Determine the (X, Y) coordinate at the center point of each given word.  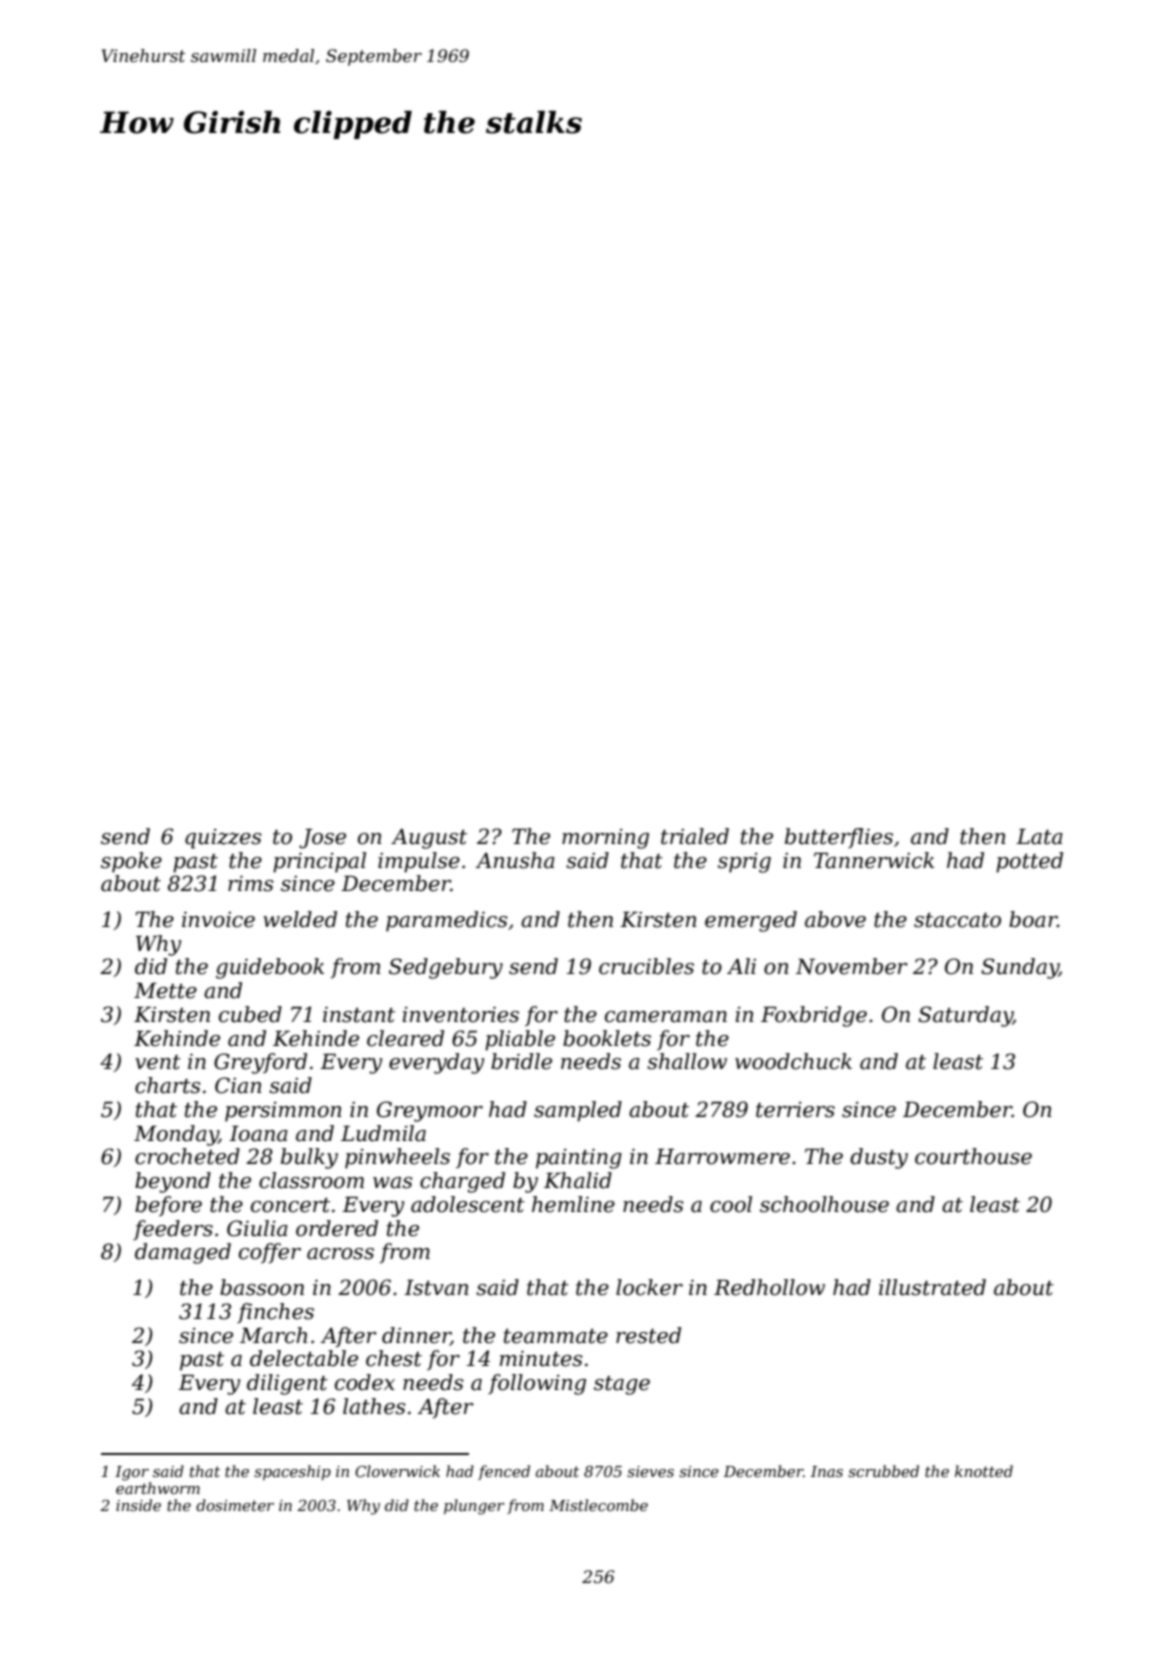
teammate (556, 1336)
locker (649, 1287)
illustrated (932, 1287)
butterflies (839, 838)
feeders (173, 1230)
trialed (695, 836)
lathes (374, 1406)
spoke (131, 862)
